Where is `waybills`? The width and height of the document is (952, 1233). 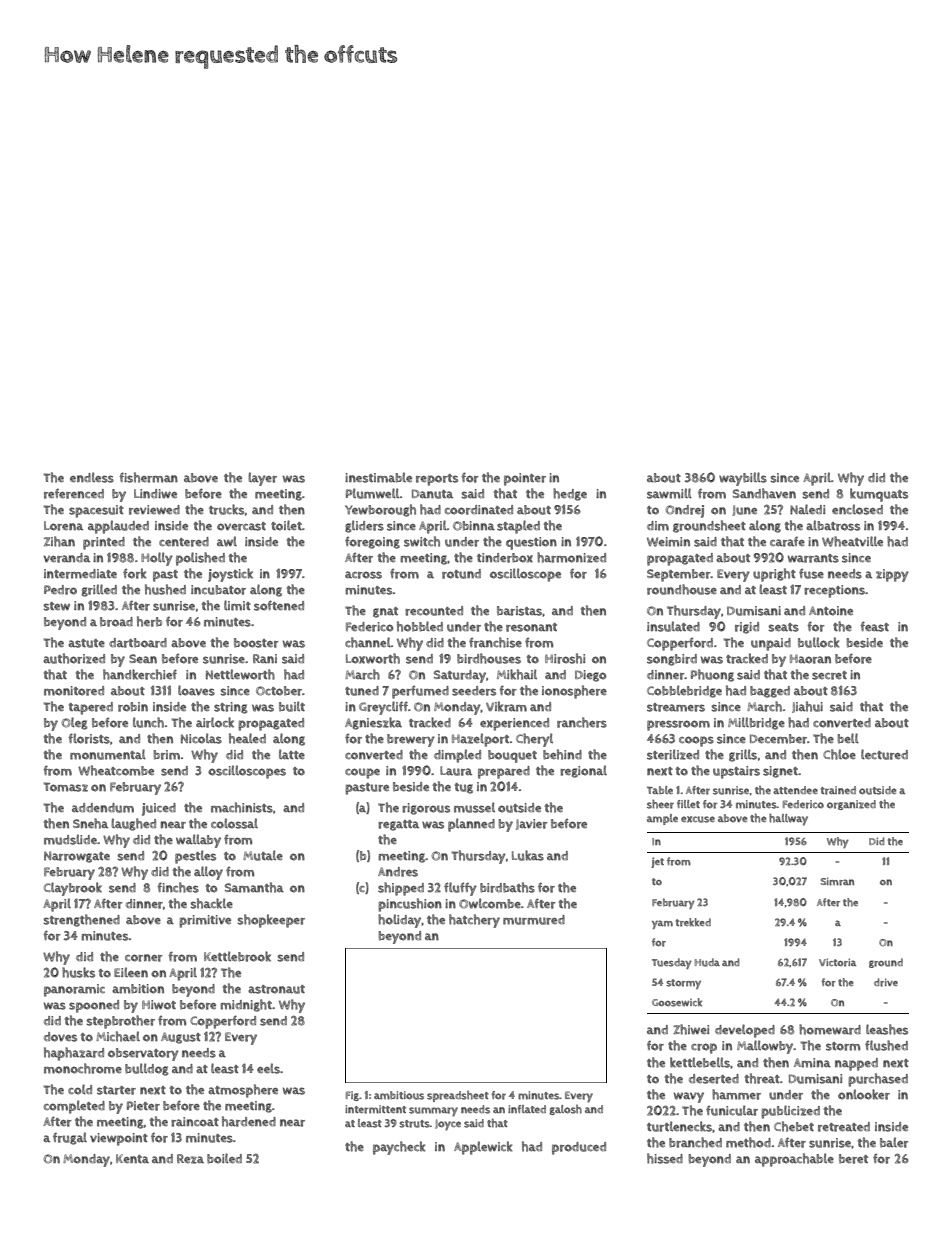
waybills is located at coordinates (743, 479).
